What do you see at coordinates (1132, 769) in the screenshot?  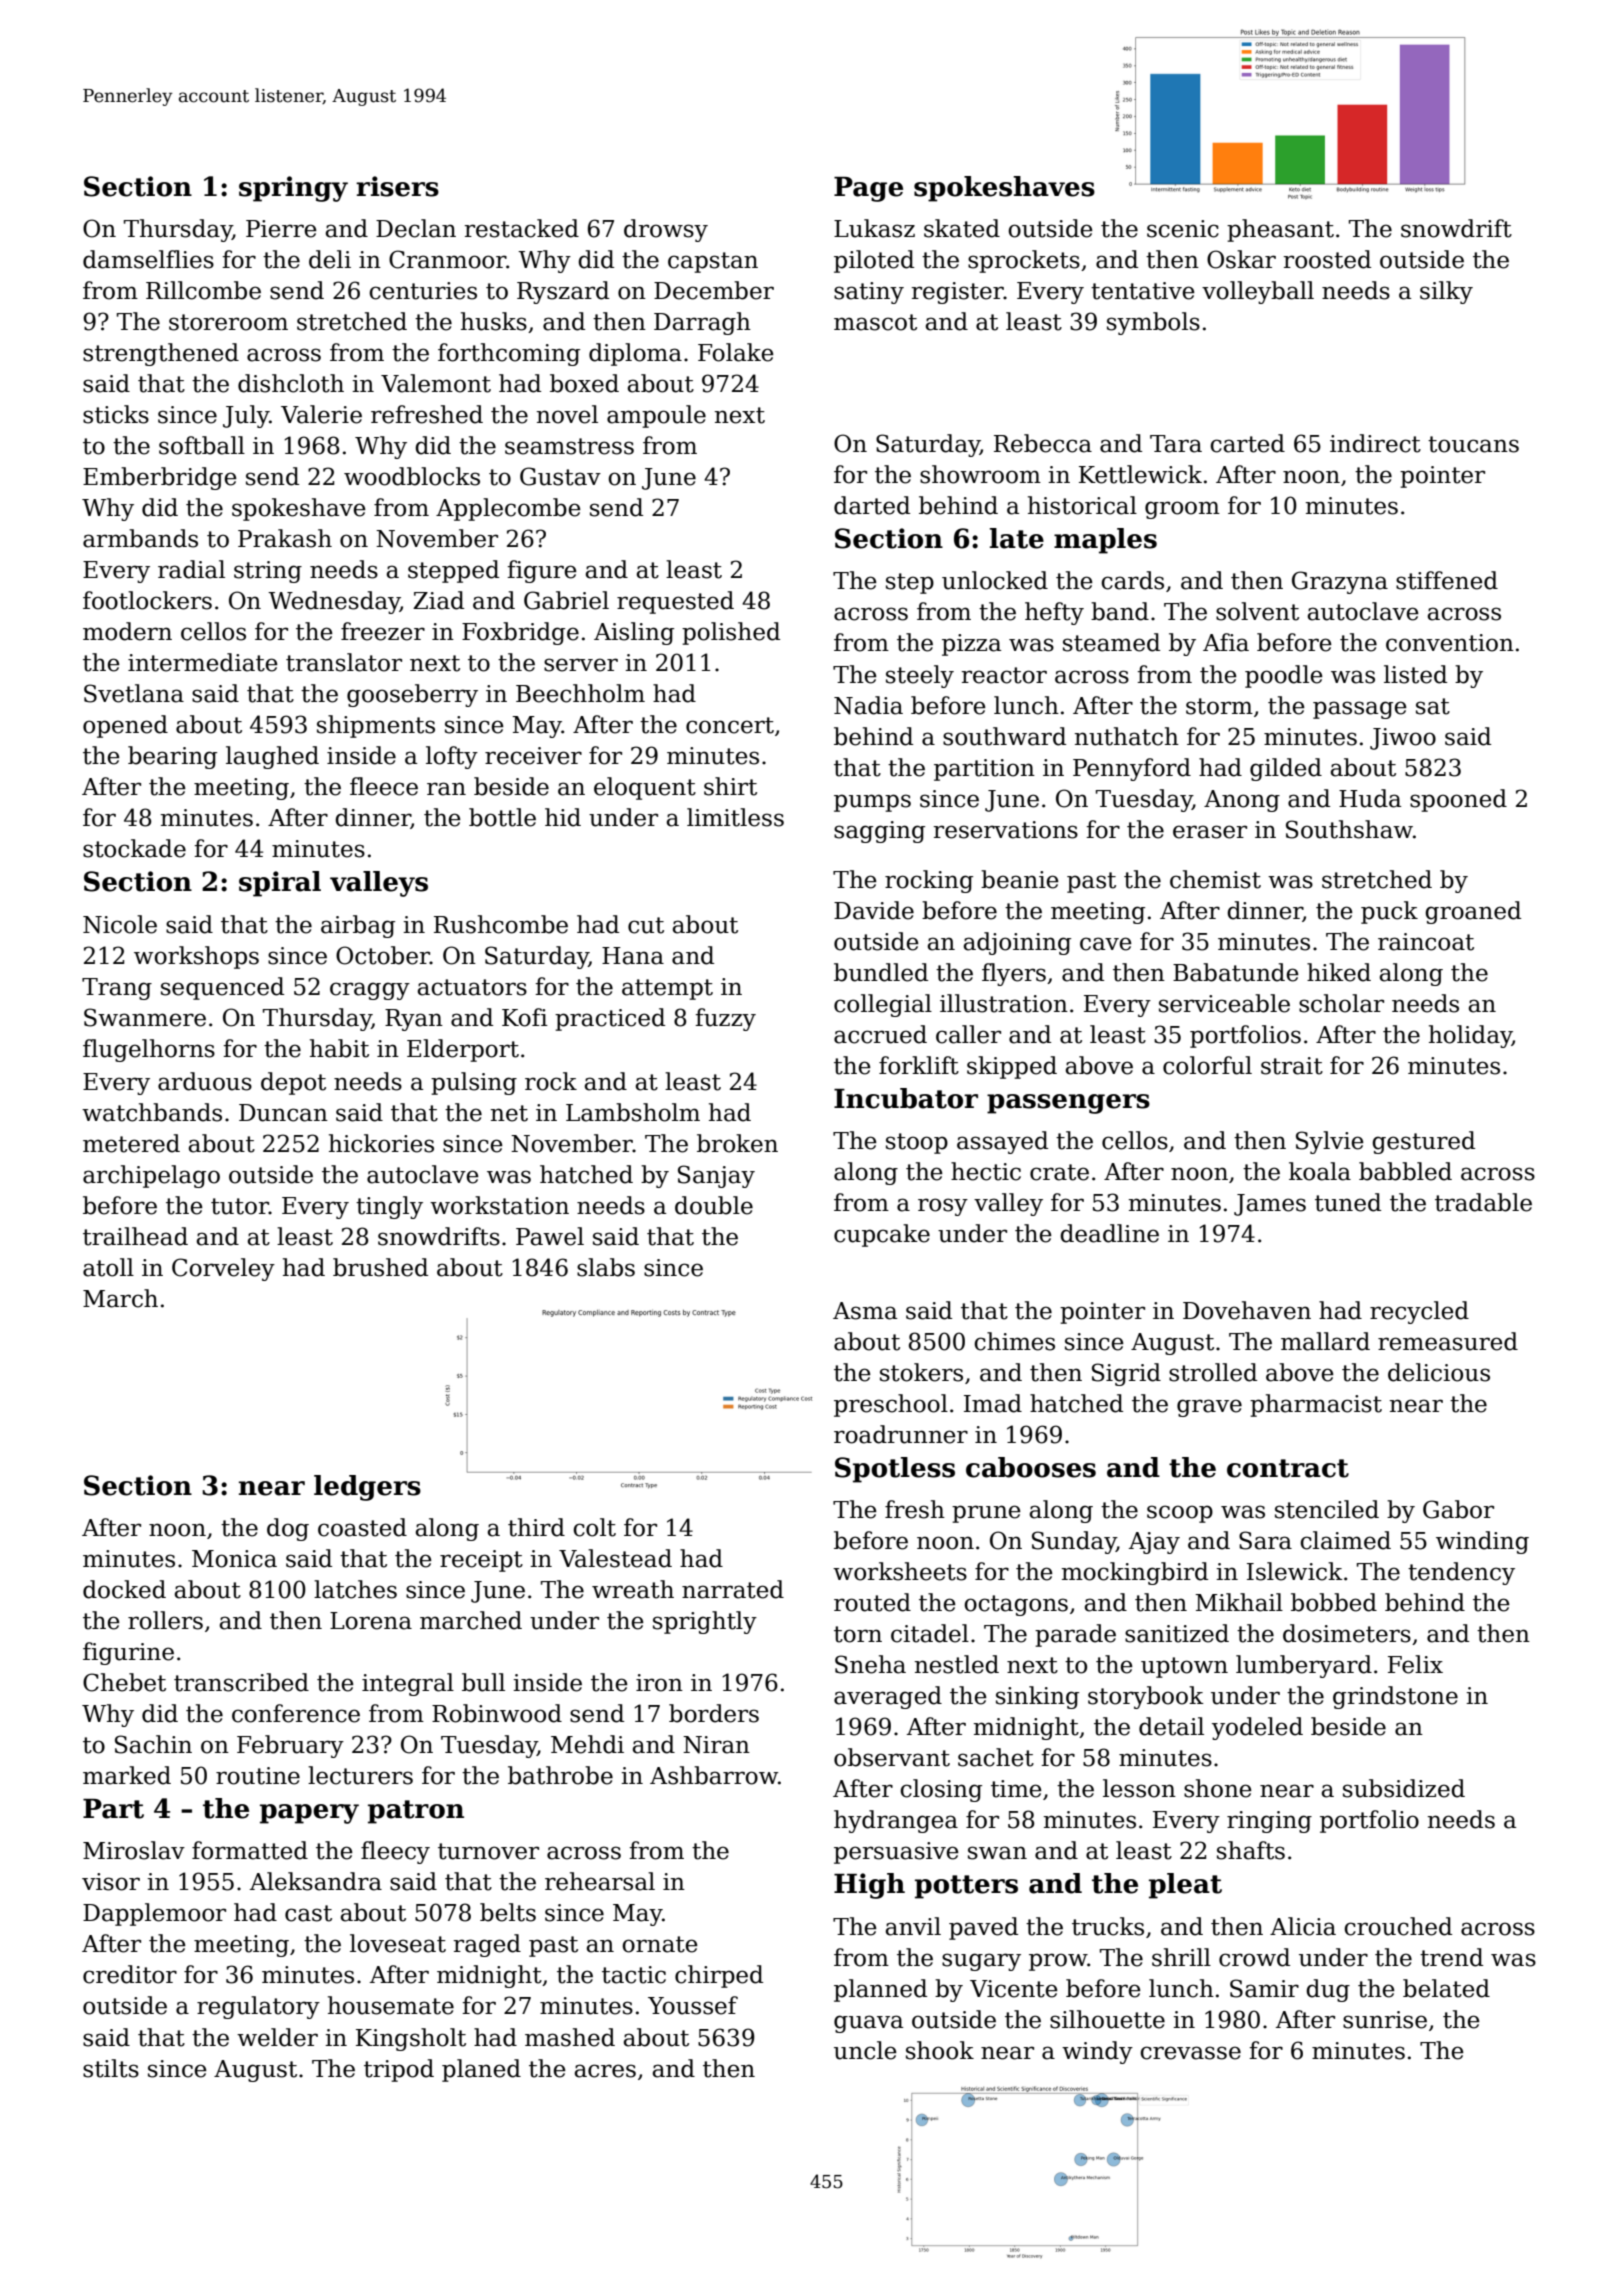 I see `Pennyford` at bounding box center [1132, 769].
